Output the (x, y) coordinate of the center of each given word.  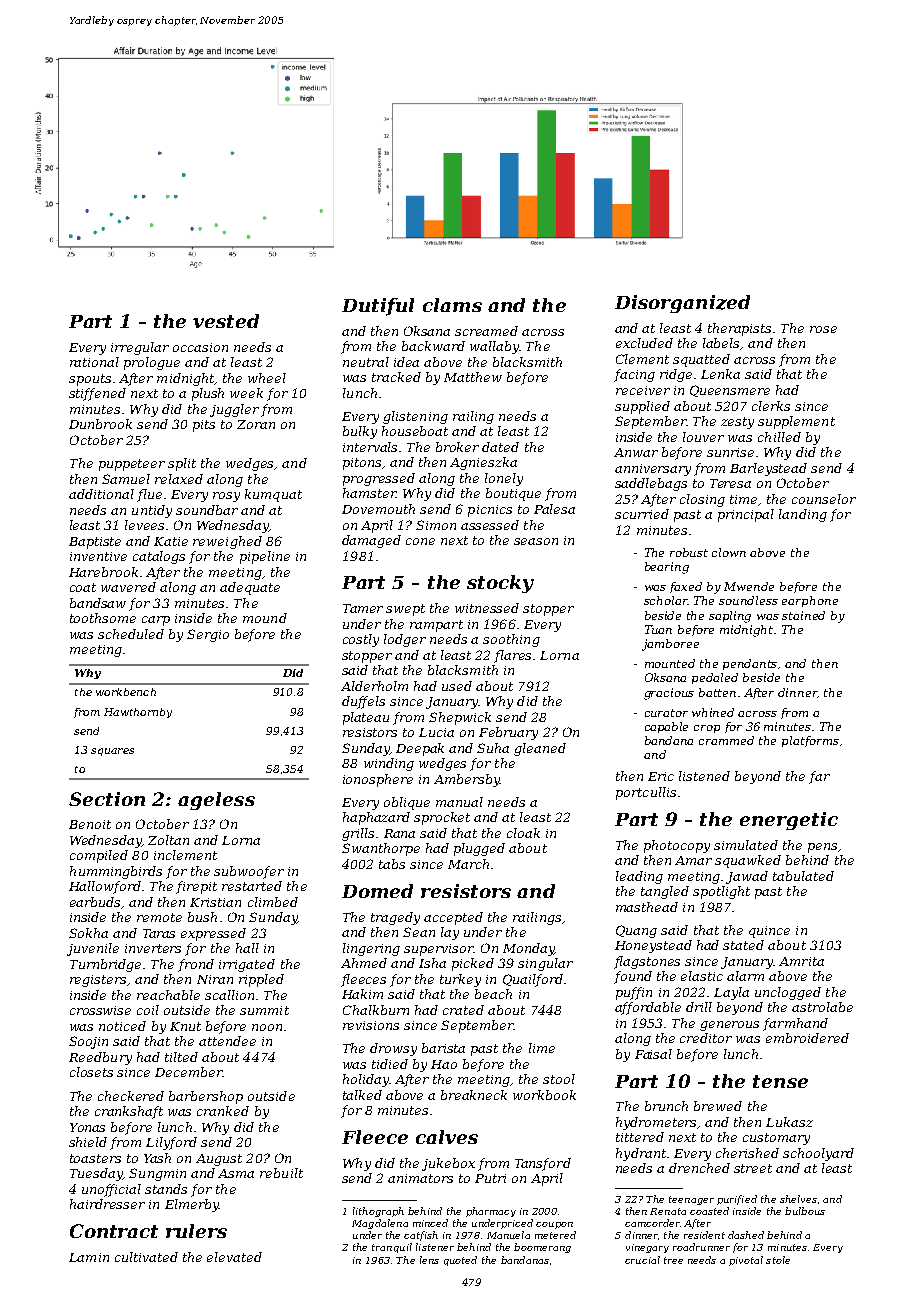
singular (545, 964)
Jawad (747, 877)
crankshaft (129, 1112)
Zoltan (168, 840)
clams (452, 305)
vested (226, 321)
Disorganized (682, 304)
